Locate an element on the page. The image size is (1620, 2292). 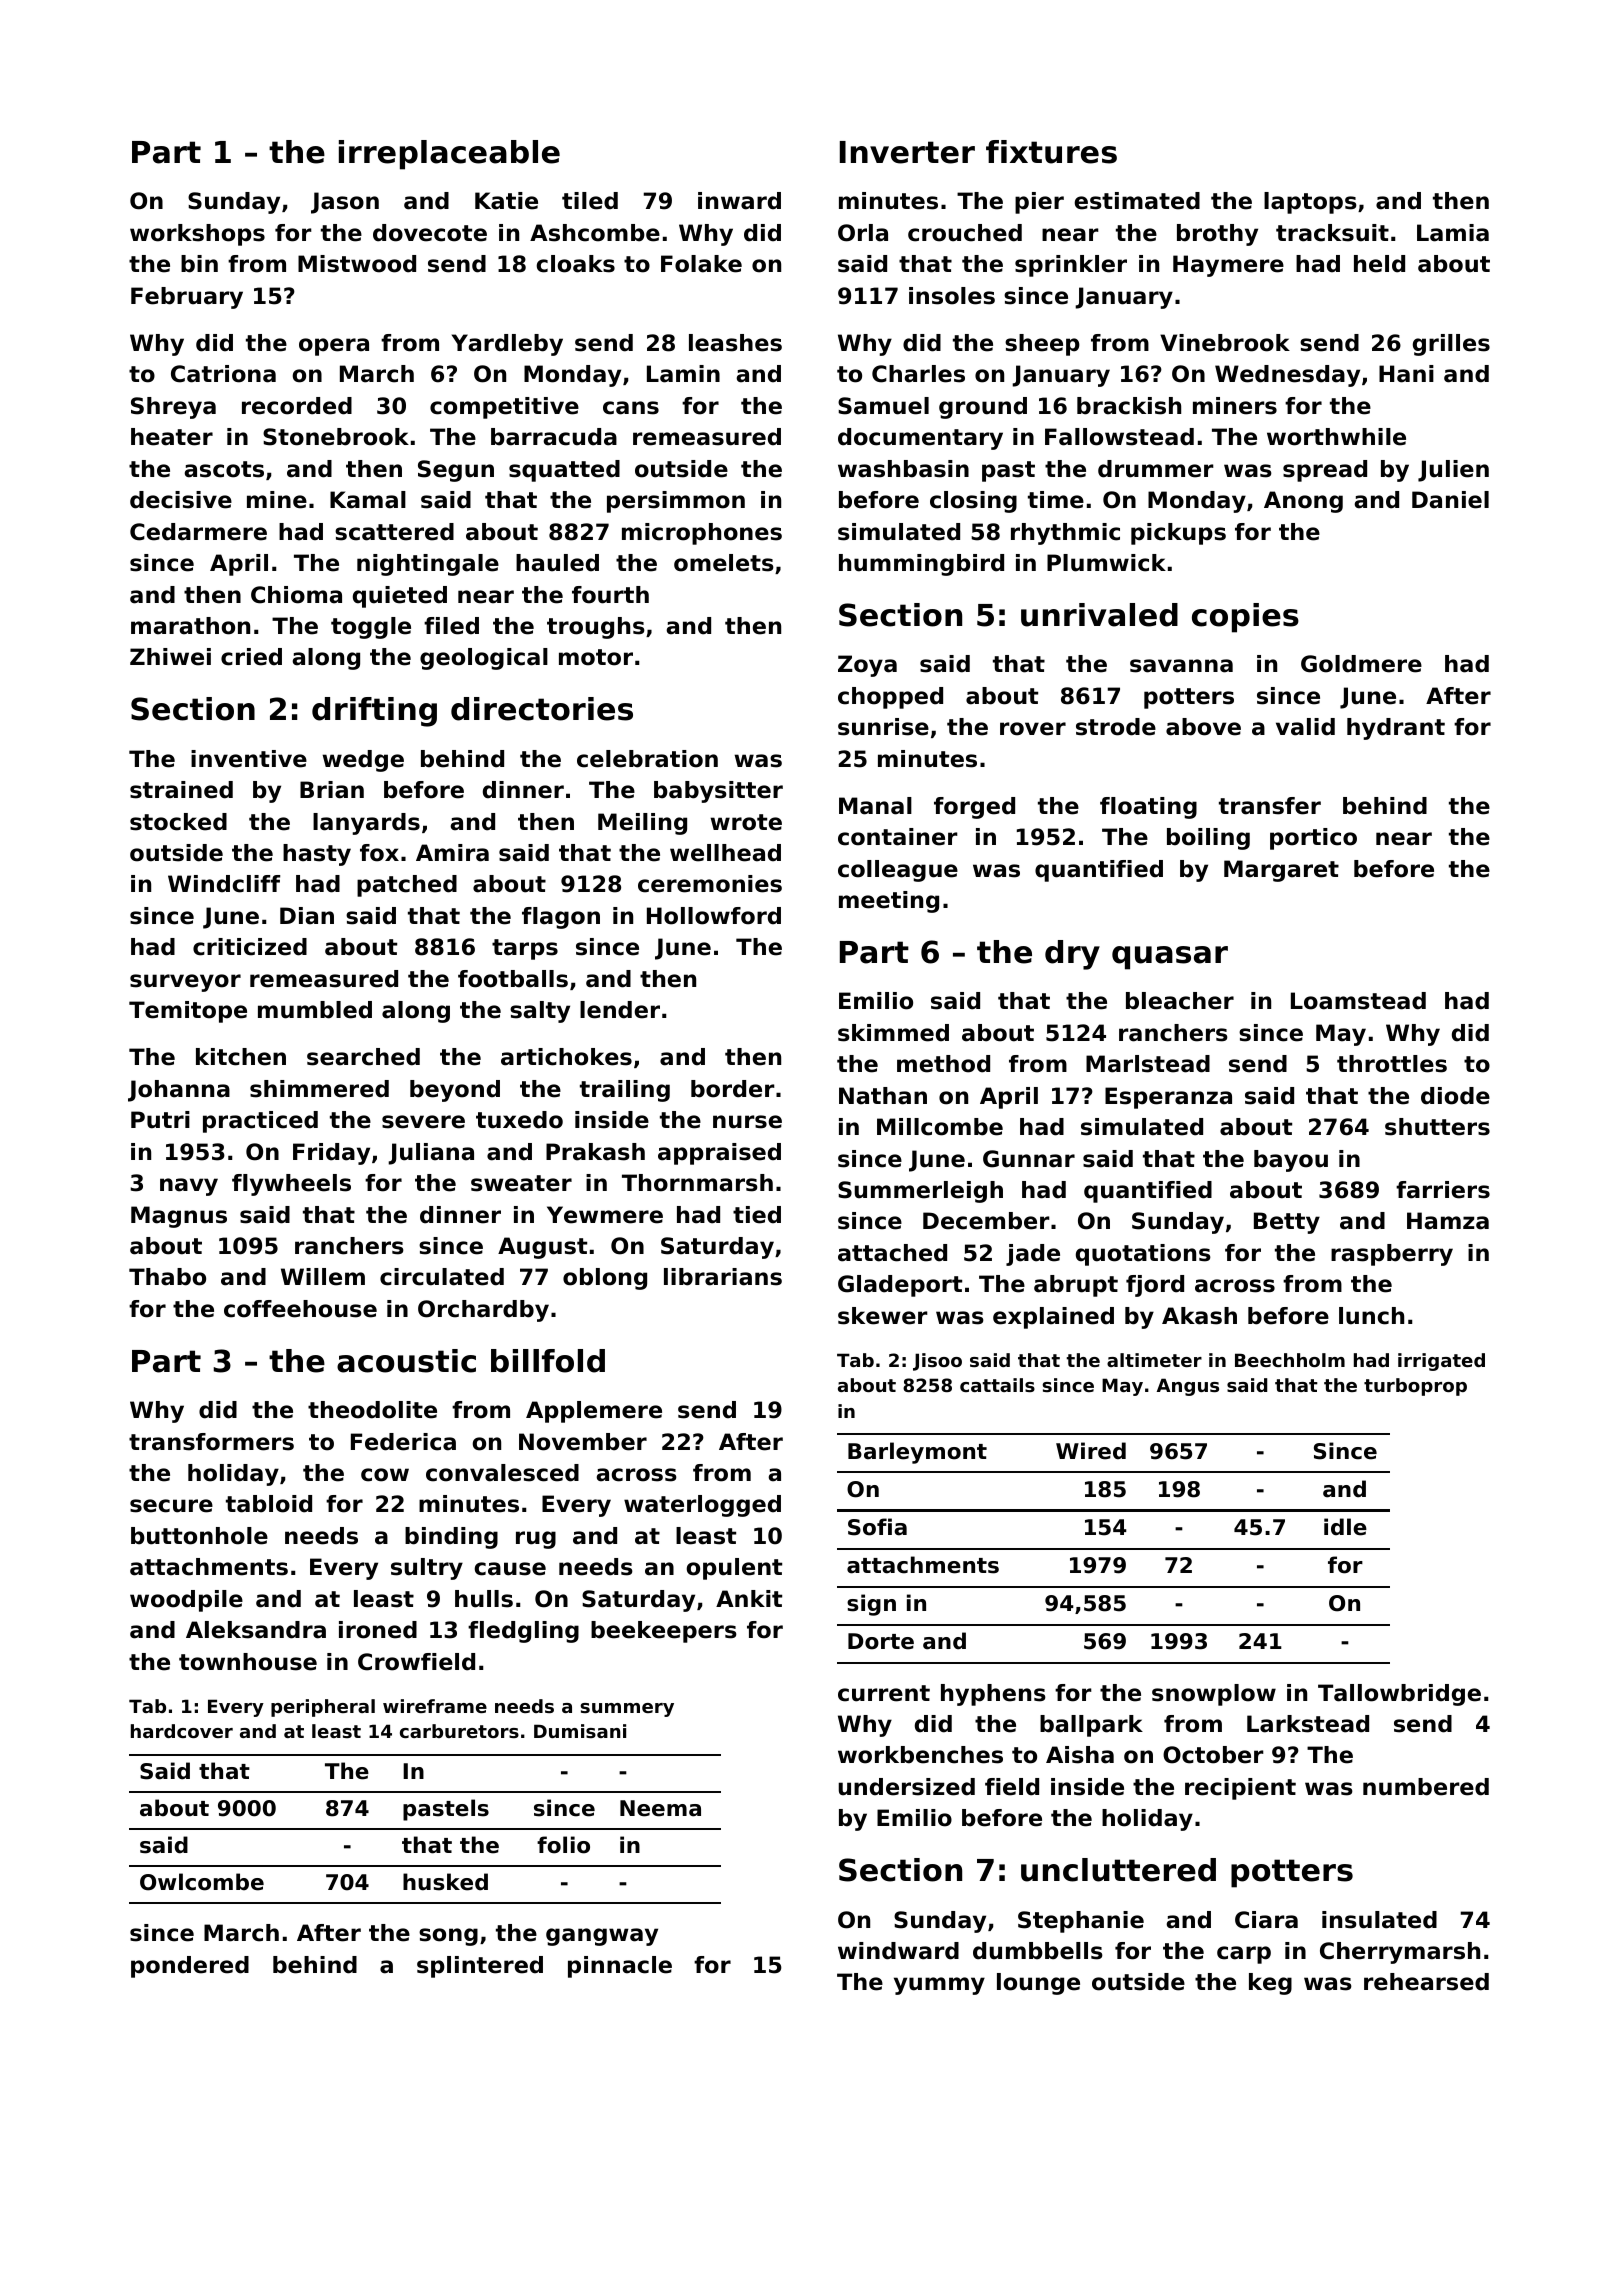
Millcombe is located at coordinates (940, 1127).
